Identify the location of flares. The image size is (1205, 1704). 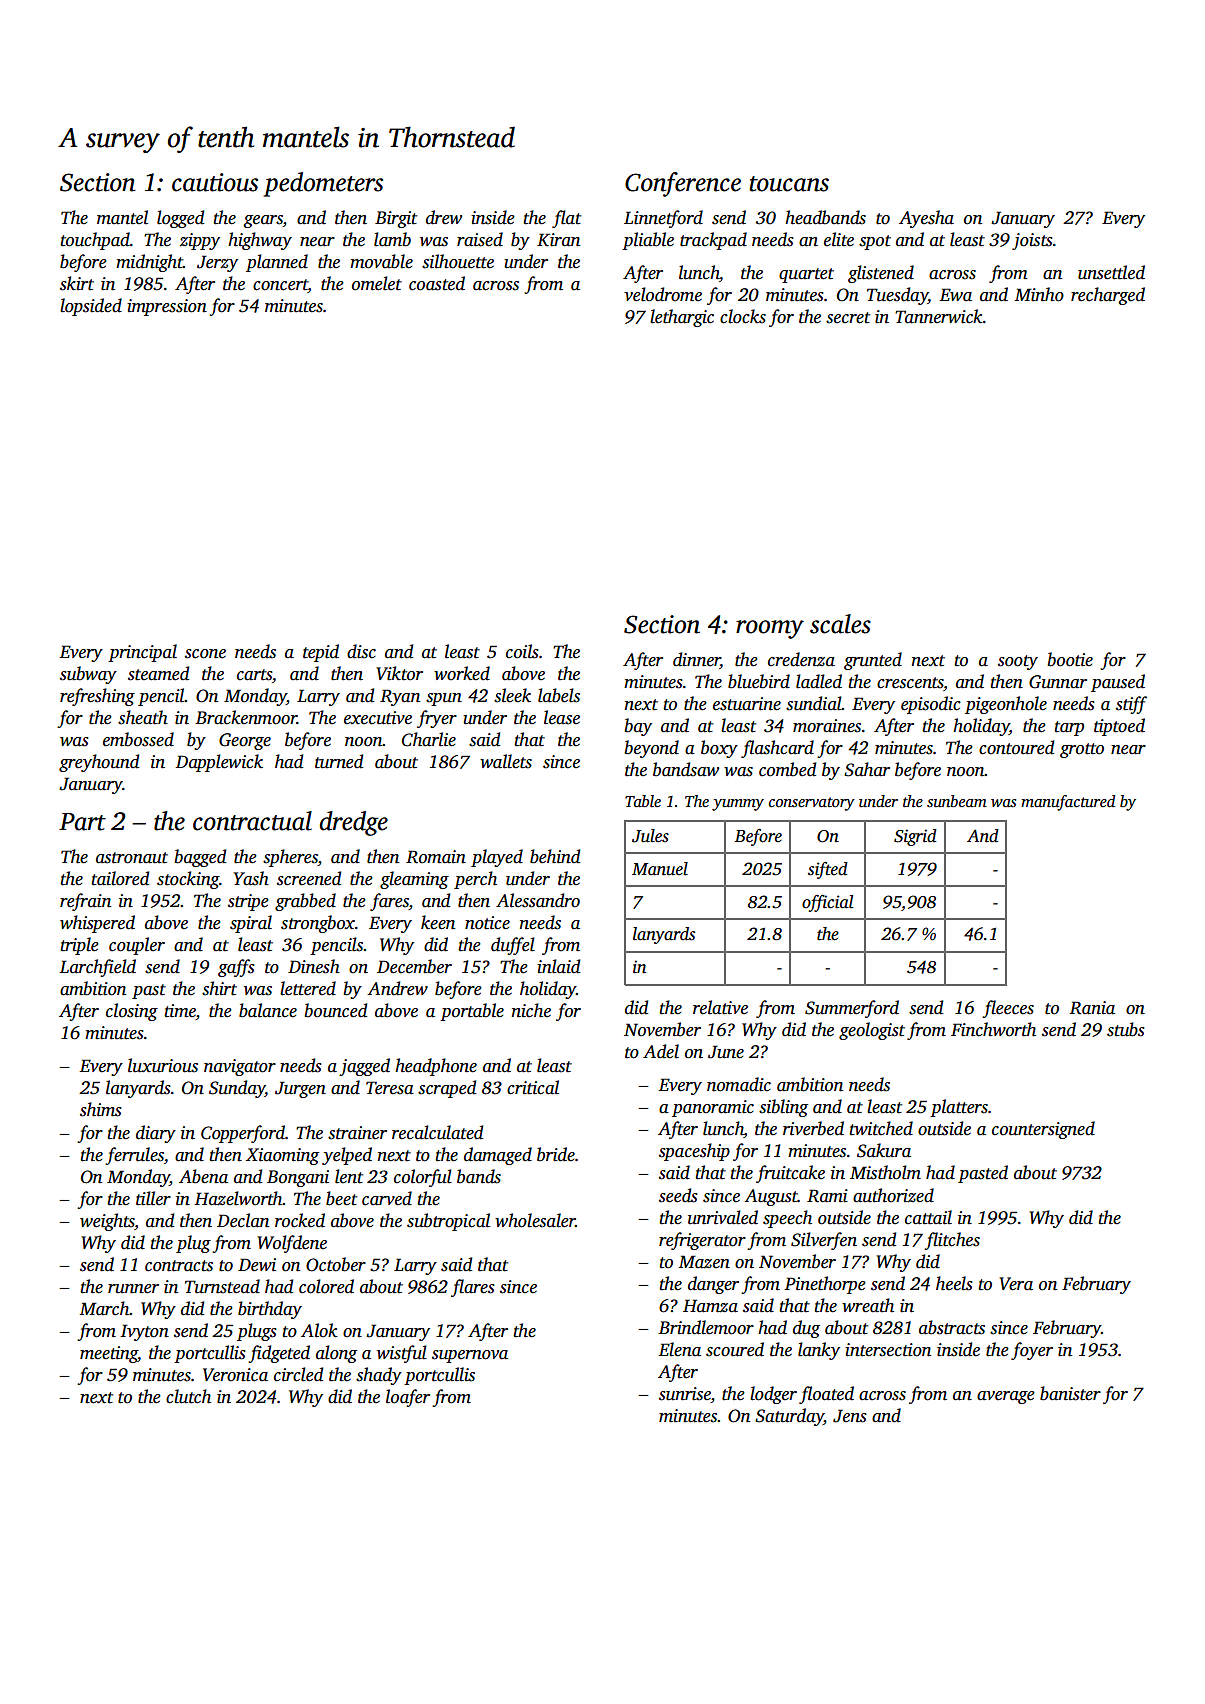
(473, 1288).
